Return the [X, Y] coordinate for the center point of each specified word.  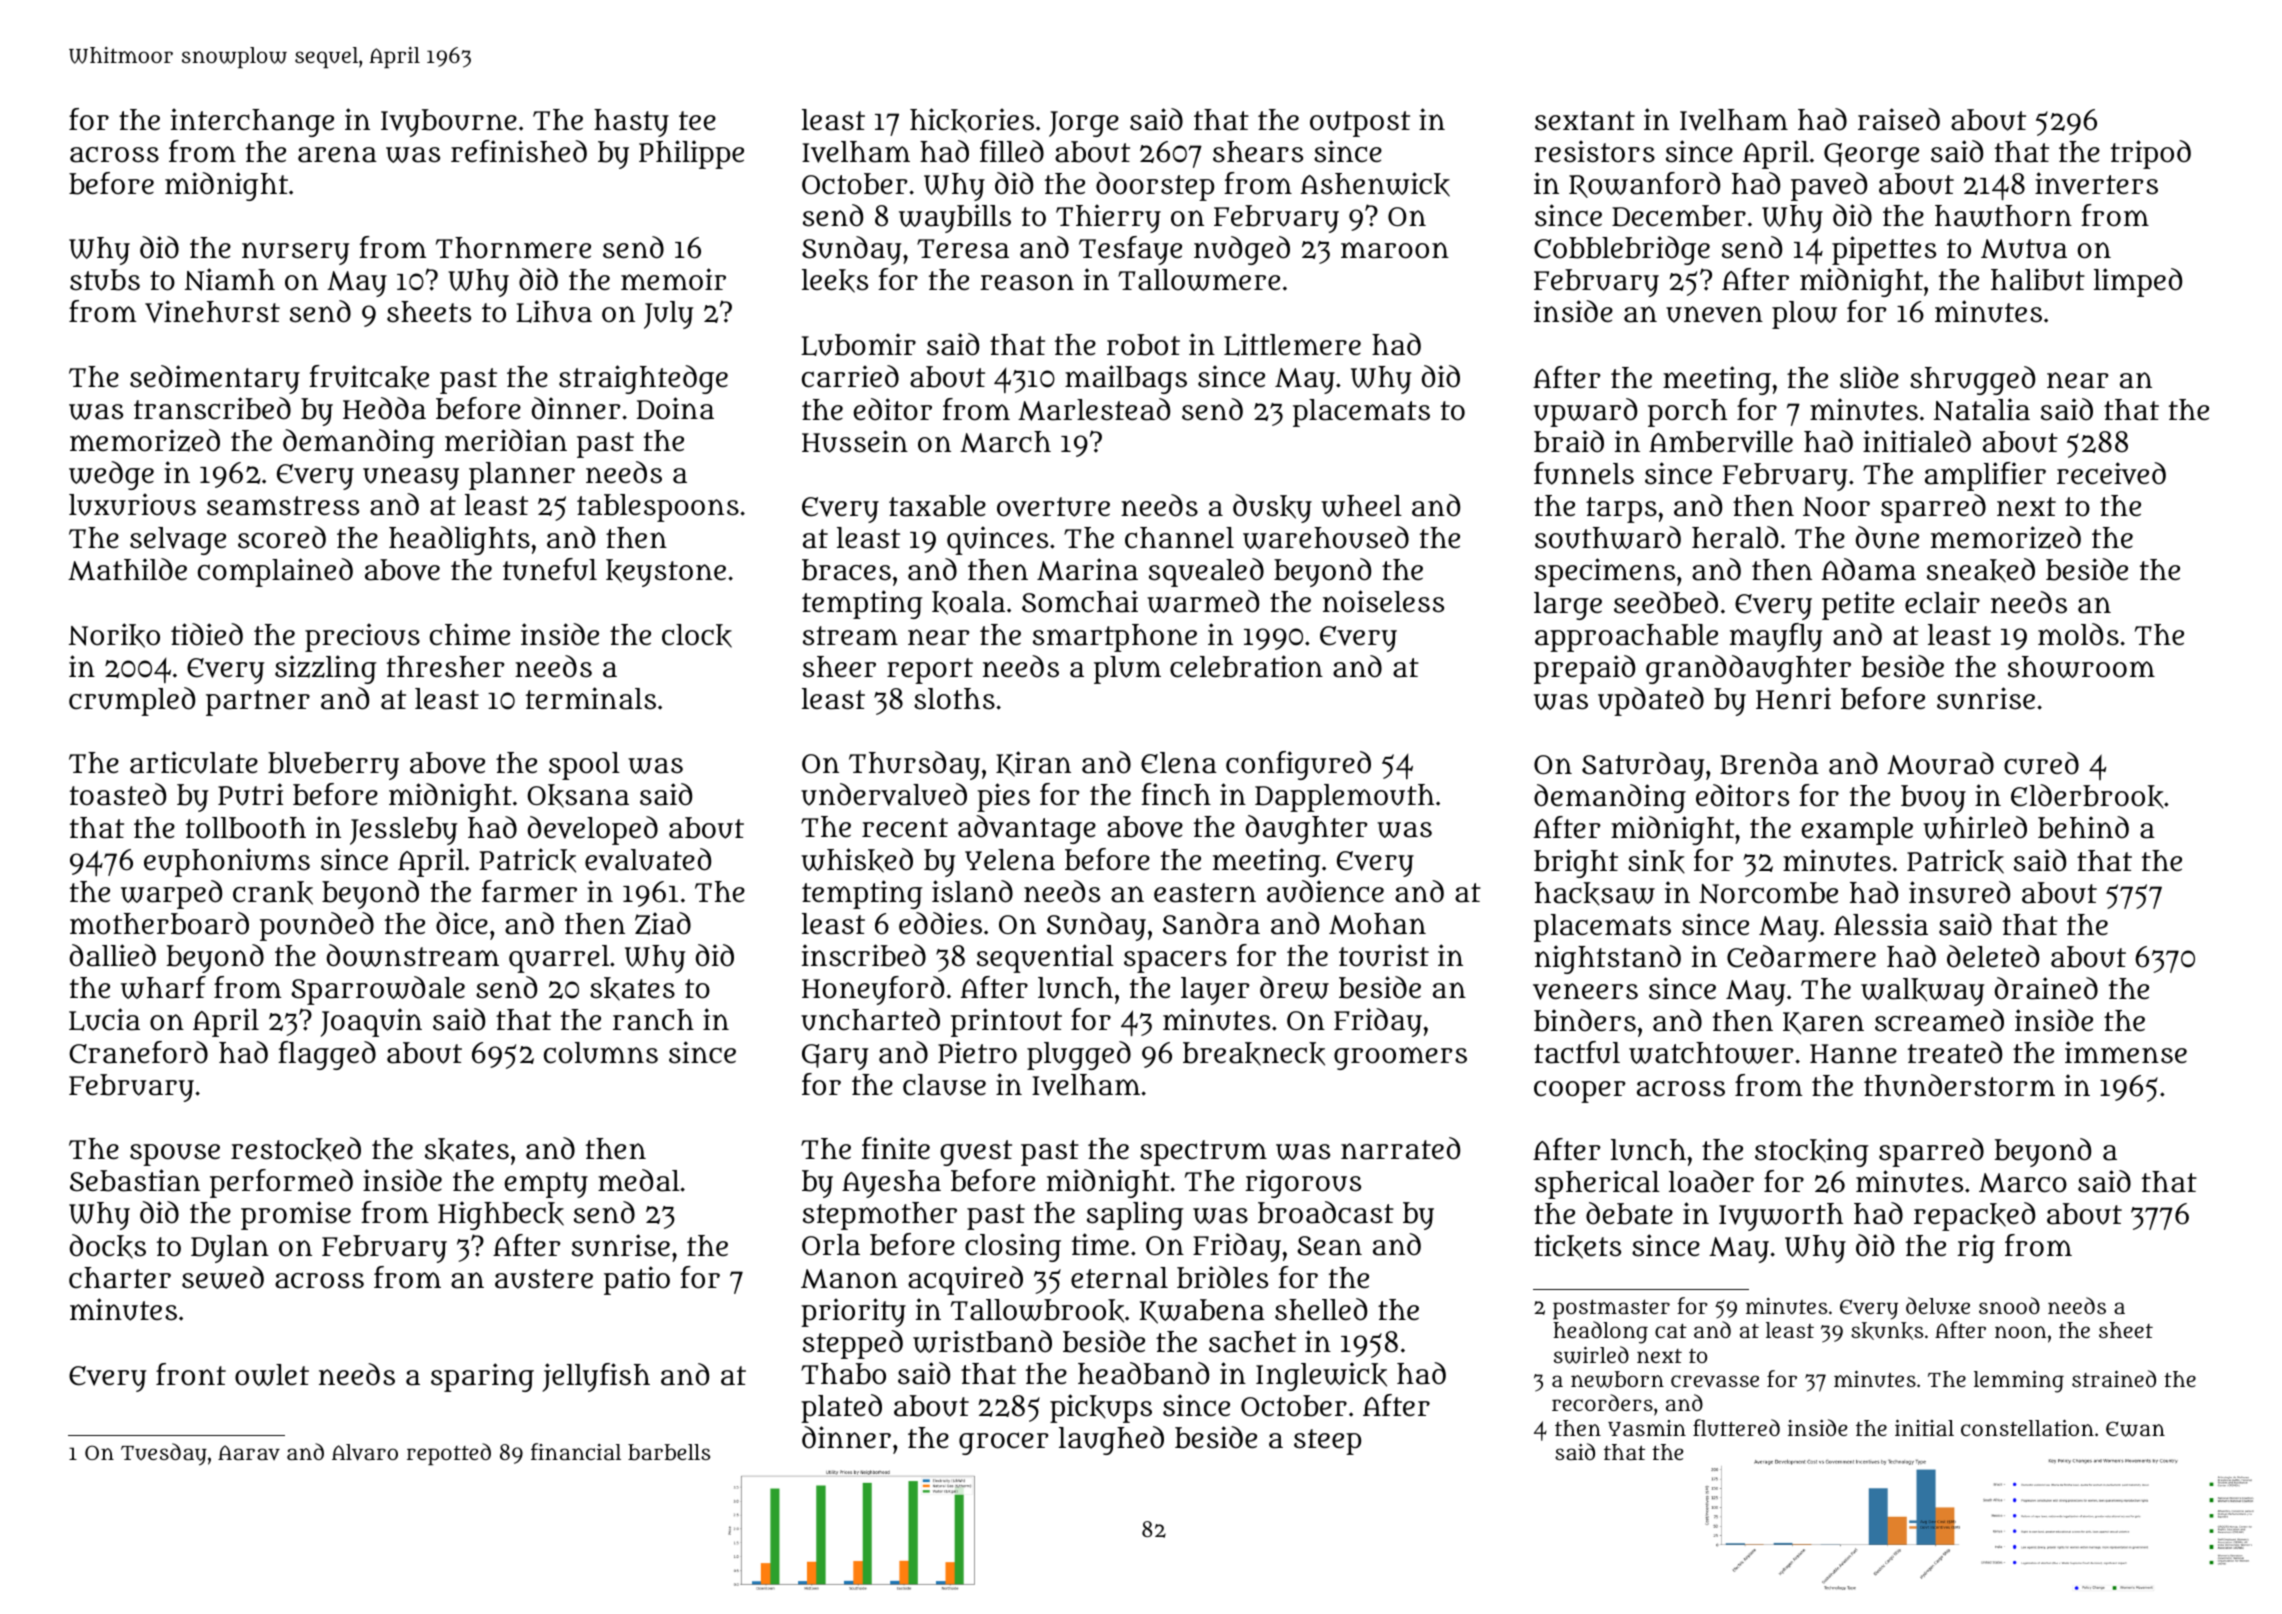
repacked [1974, 1216]
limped [2138, 282]
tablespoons [658, 508]
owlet [272, 1375]
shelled [1321, 1309]
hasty [631, 123]
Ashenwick [1375, 184]
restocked [296, 1149]
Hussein [855, 441]
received [2111, 473]
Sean [1329, 1246]
